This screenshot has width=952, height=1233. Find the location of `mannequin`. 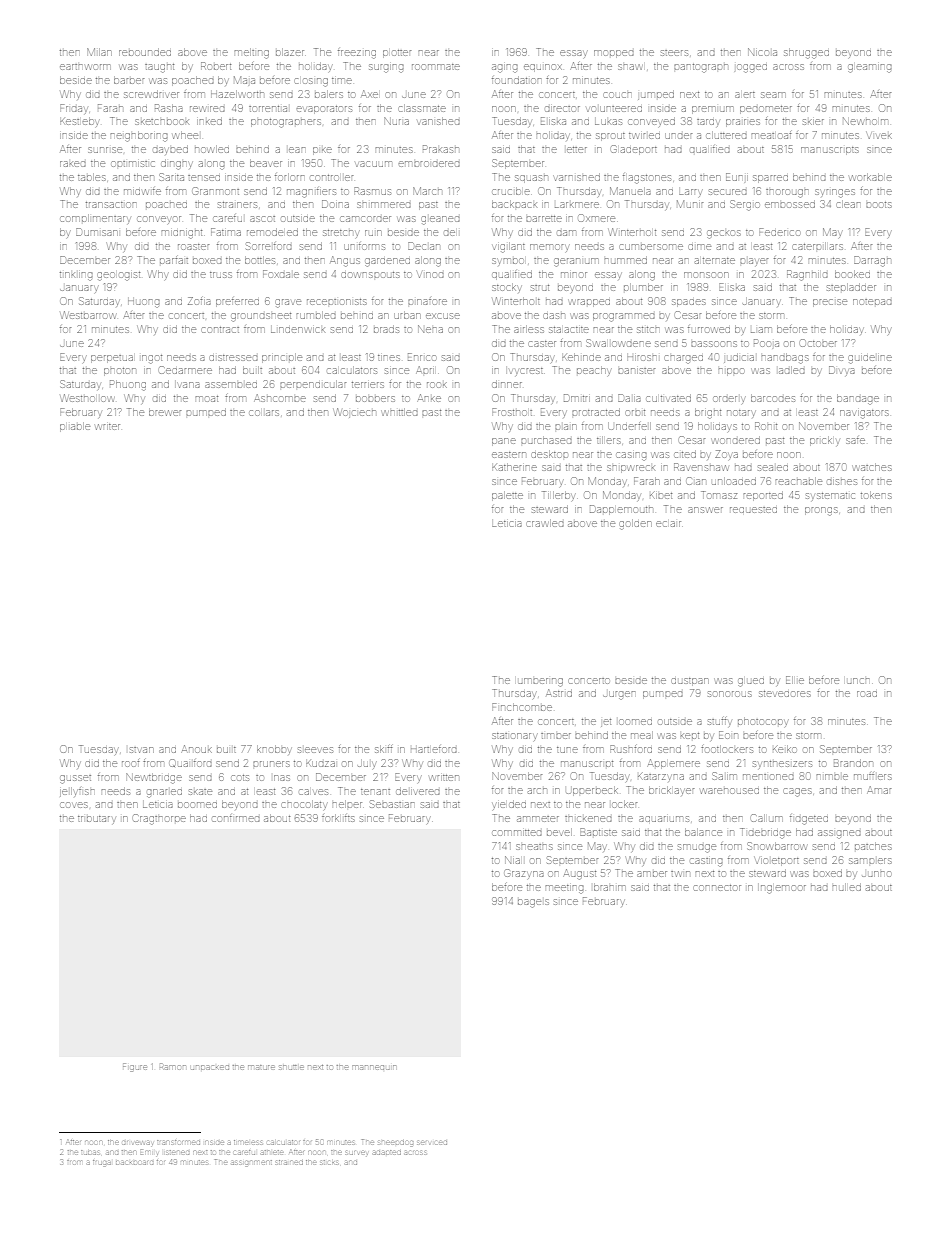

mannequin is located at coordinates (374, 1067).
